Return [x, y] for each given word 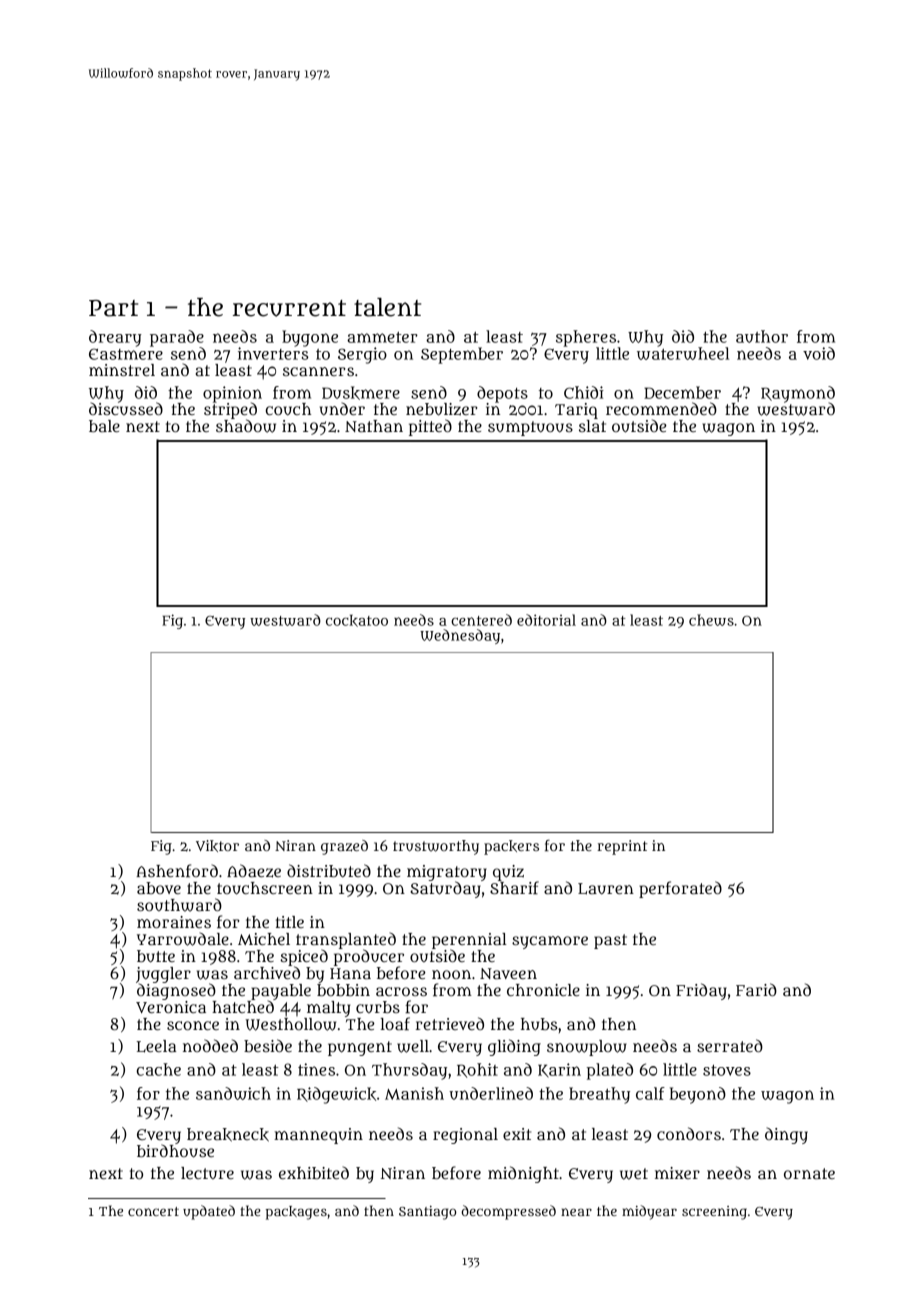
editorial [546, 620]
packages [296, 1213]
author [762, 336]
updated [209, 1212]
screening [714, 1213]
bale [104, 426]
